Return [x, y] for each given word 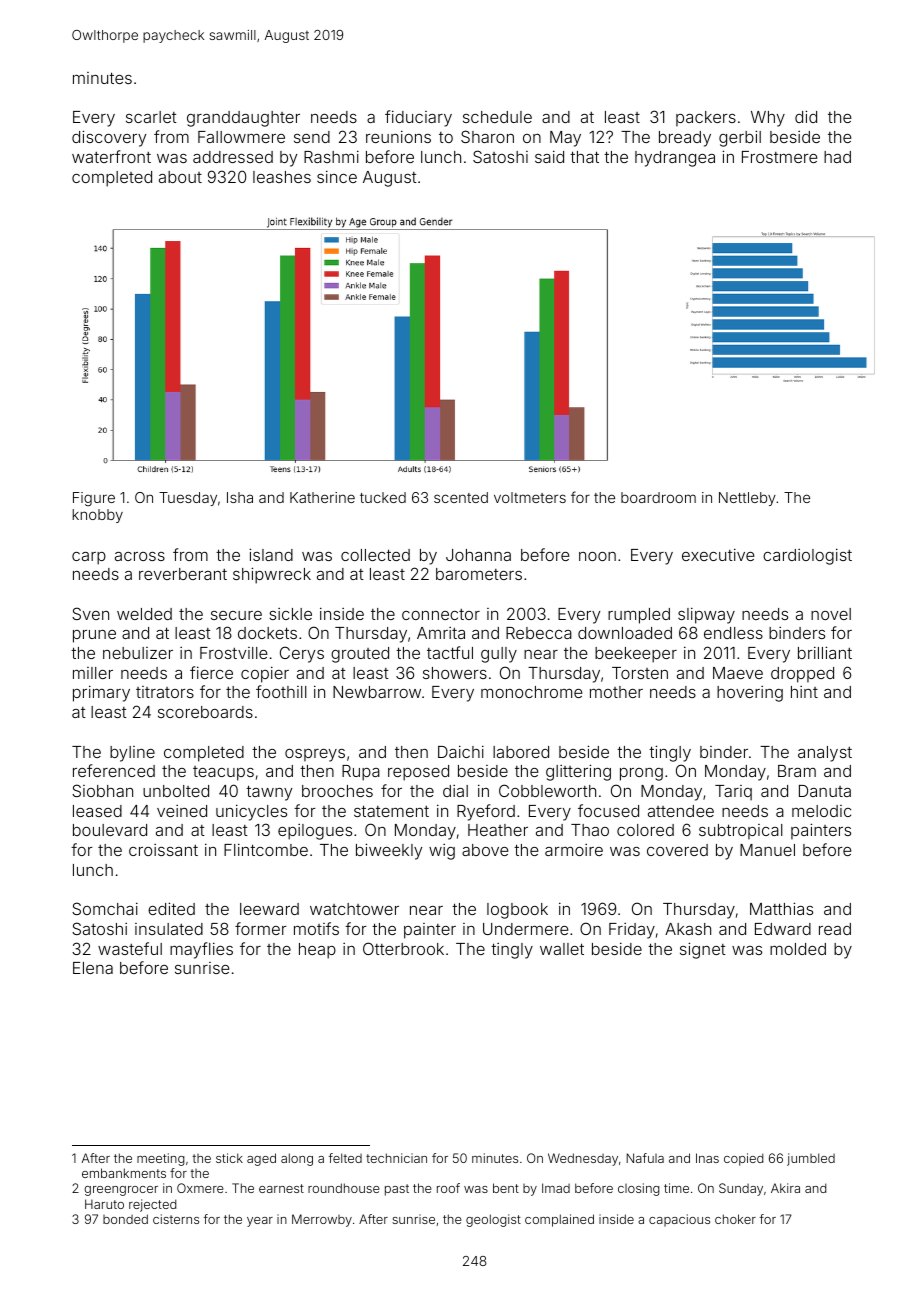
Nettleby [747, 499]
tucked [383, 497]
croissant [163, 850]
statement [391, 811]
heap [317, 951]
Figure [94, 499]
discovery [109, 138]
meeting [161, 1159]
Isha [240, 497]
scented [461, 497]
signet [703, 950]
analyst [825, 754]
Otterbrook [403, 948]
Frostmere [779, 157]
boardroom [658, 497]
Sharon [487, 136]
